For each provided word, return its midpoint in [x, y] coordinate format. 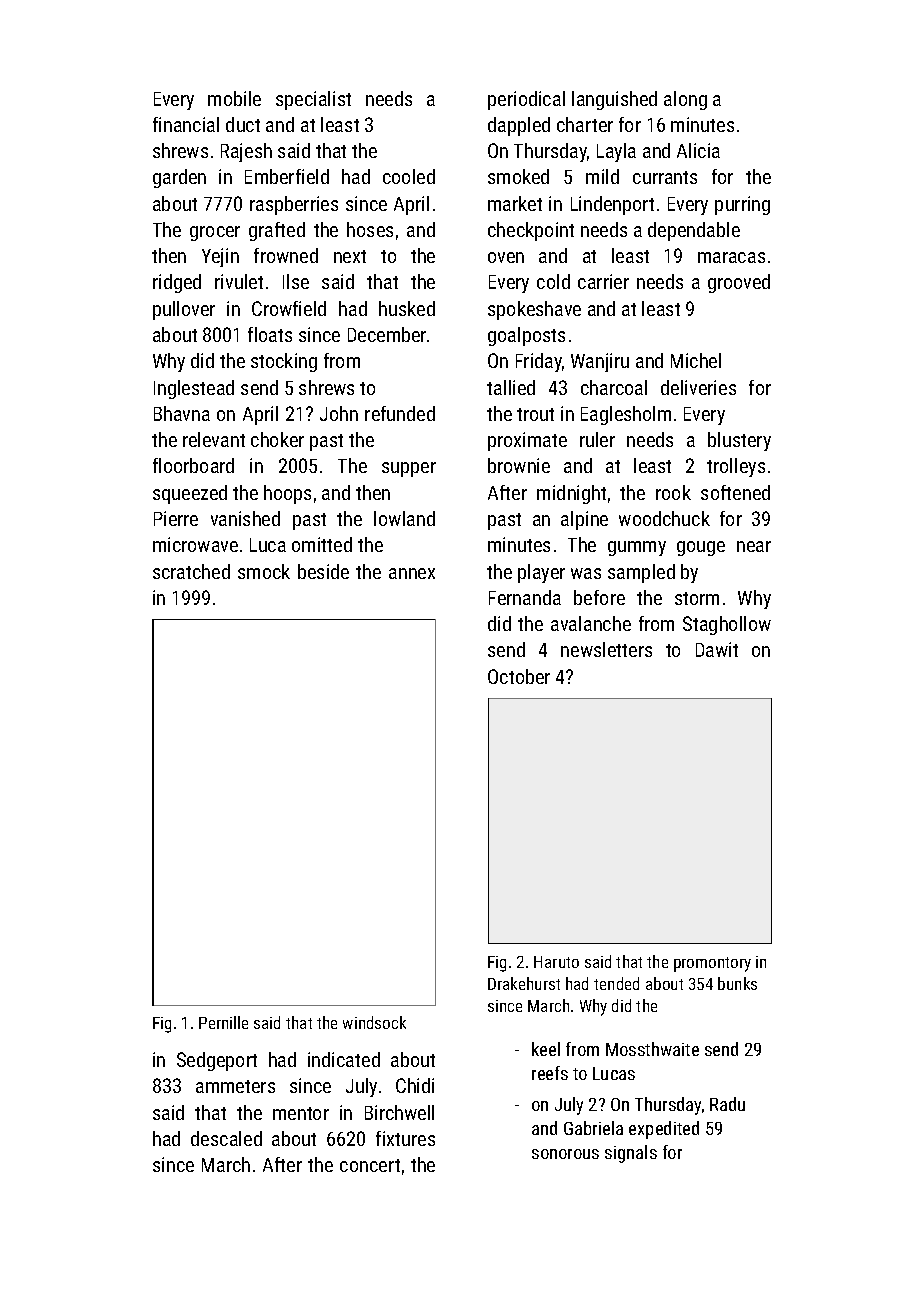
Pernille [223, 1022]
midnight [571, 494]
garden [179, 178]
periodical [526, 100]
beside [323, 571]
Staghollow [727, 625]
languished [614, 100]
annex [412, 573]
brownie [519, 465]
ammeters [235, 1086]
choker [277, 439]
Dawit [717, 649]
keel [546, 1049]
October [519, 676]
